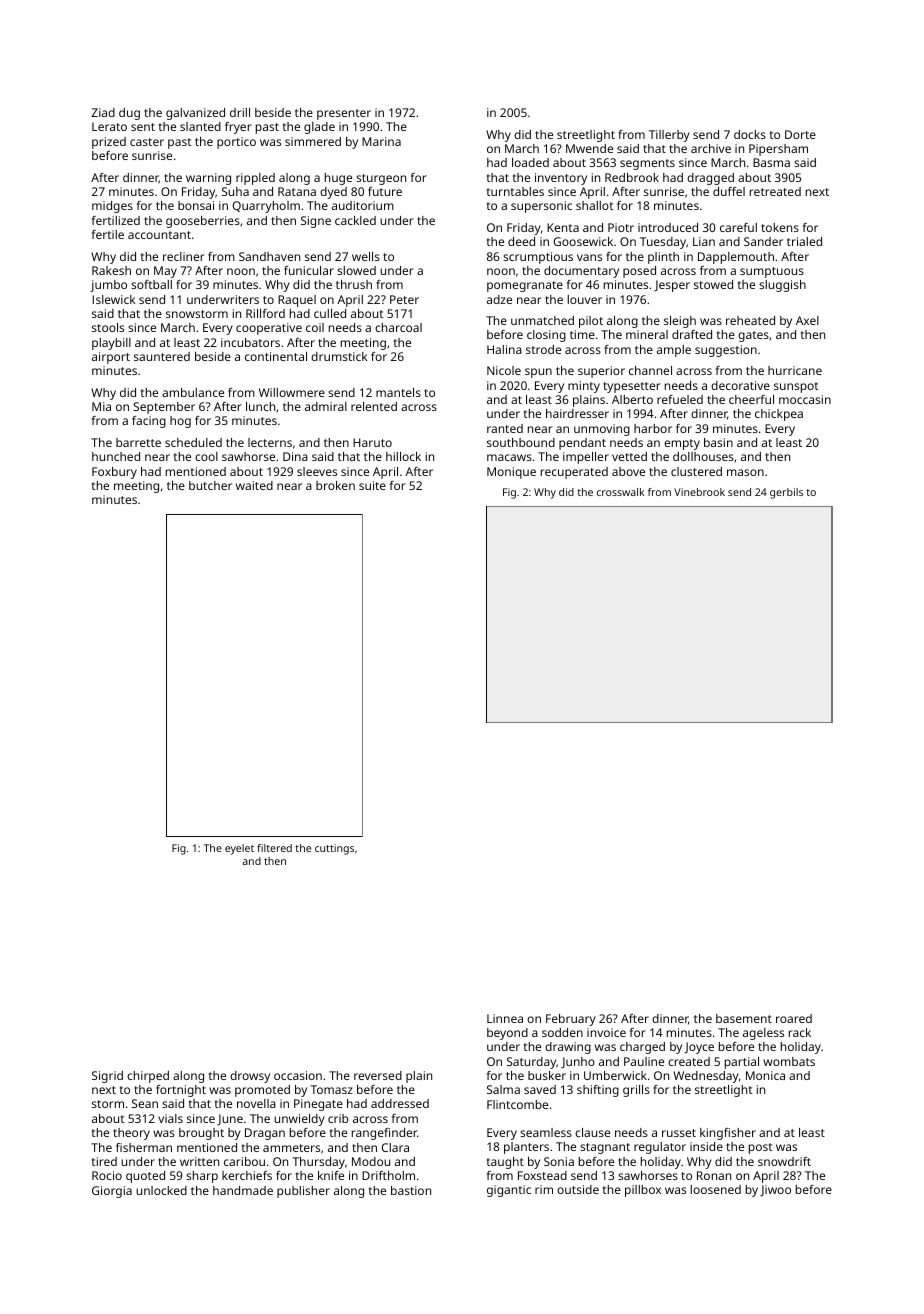  I want to click on loaded, so click(530, 162).
